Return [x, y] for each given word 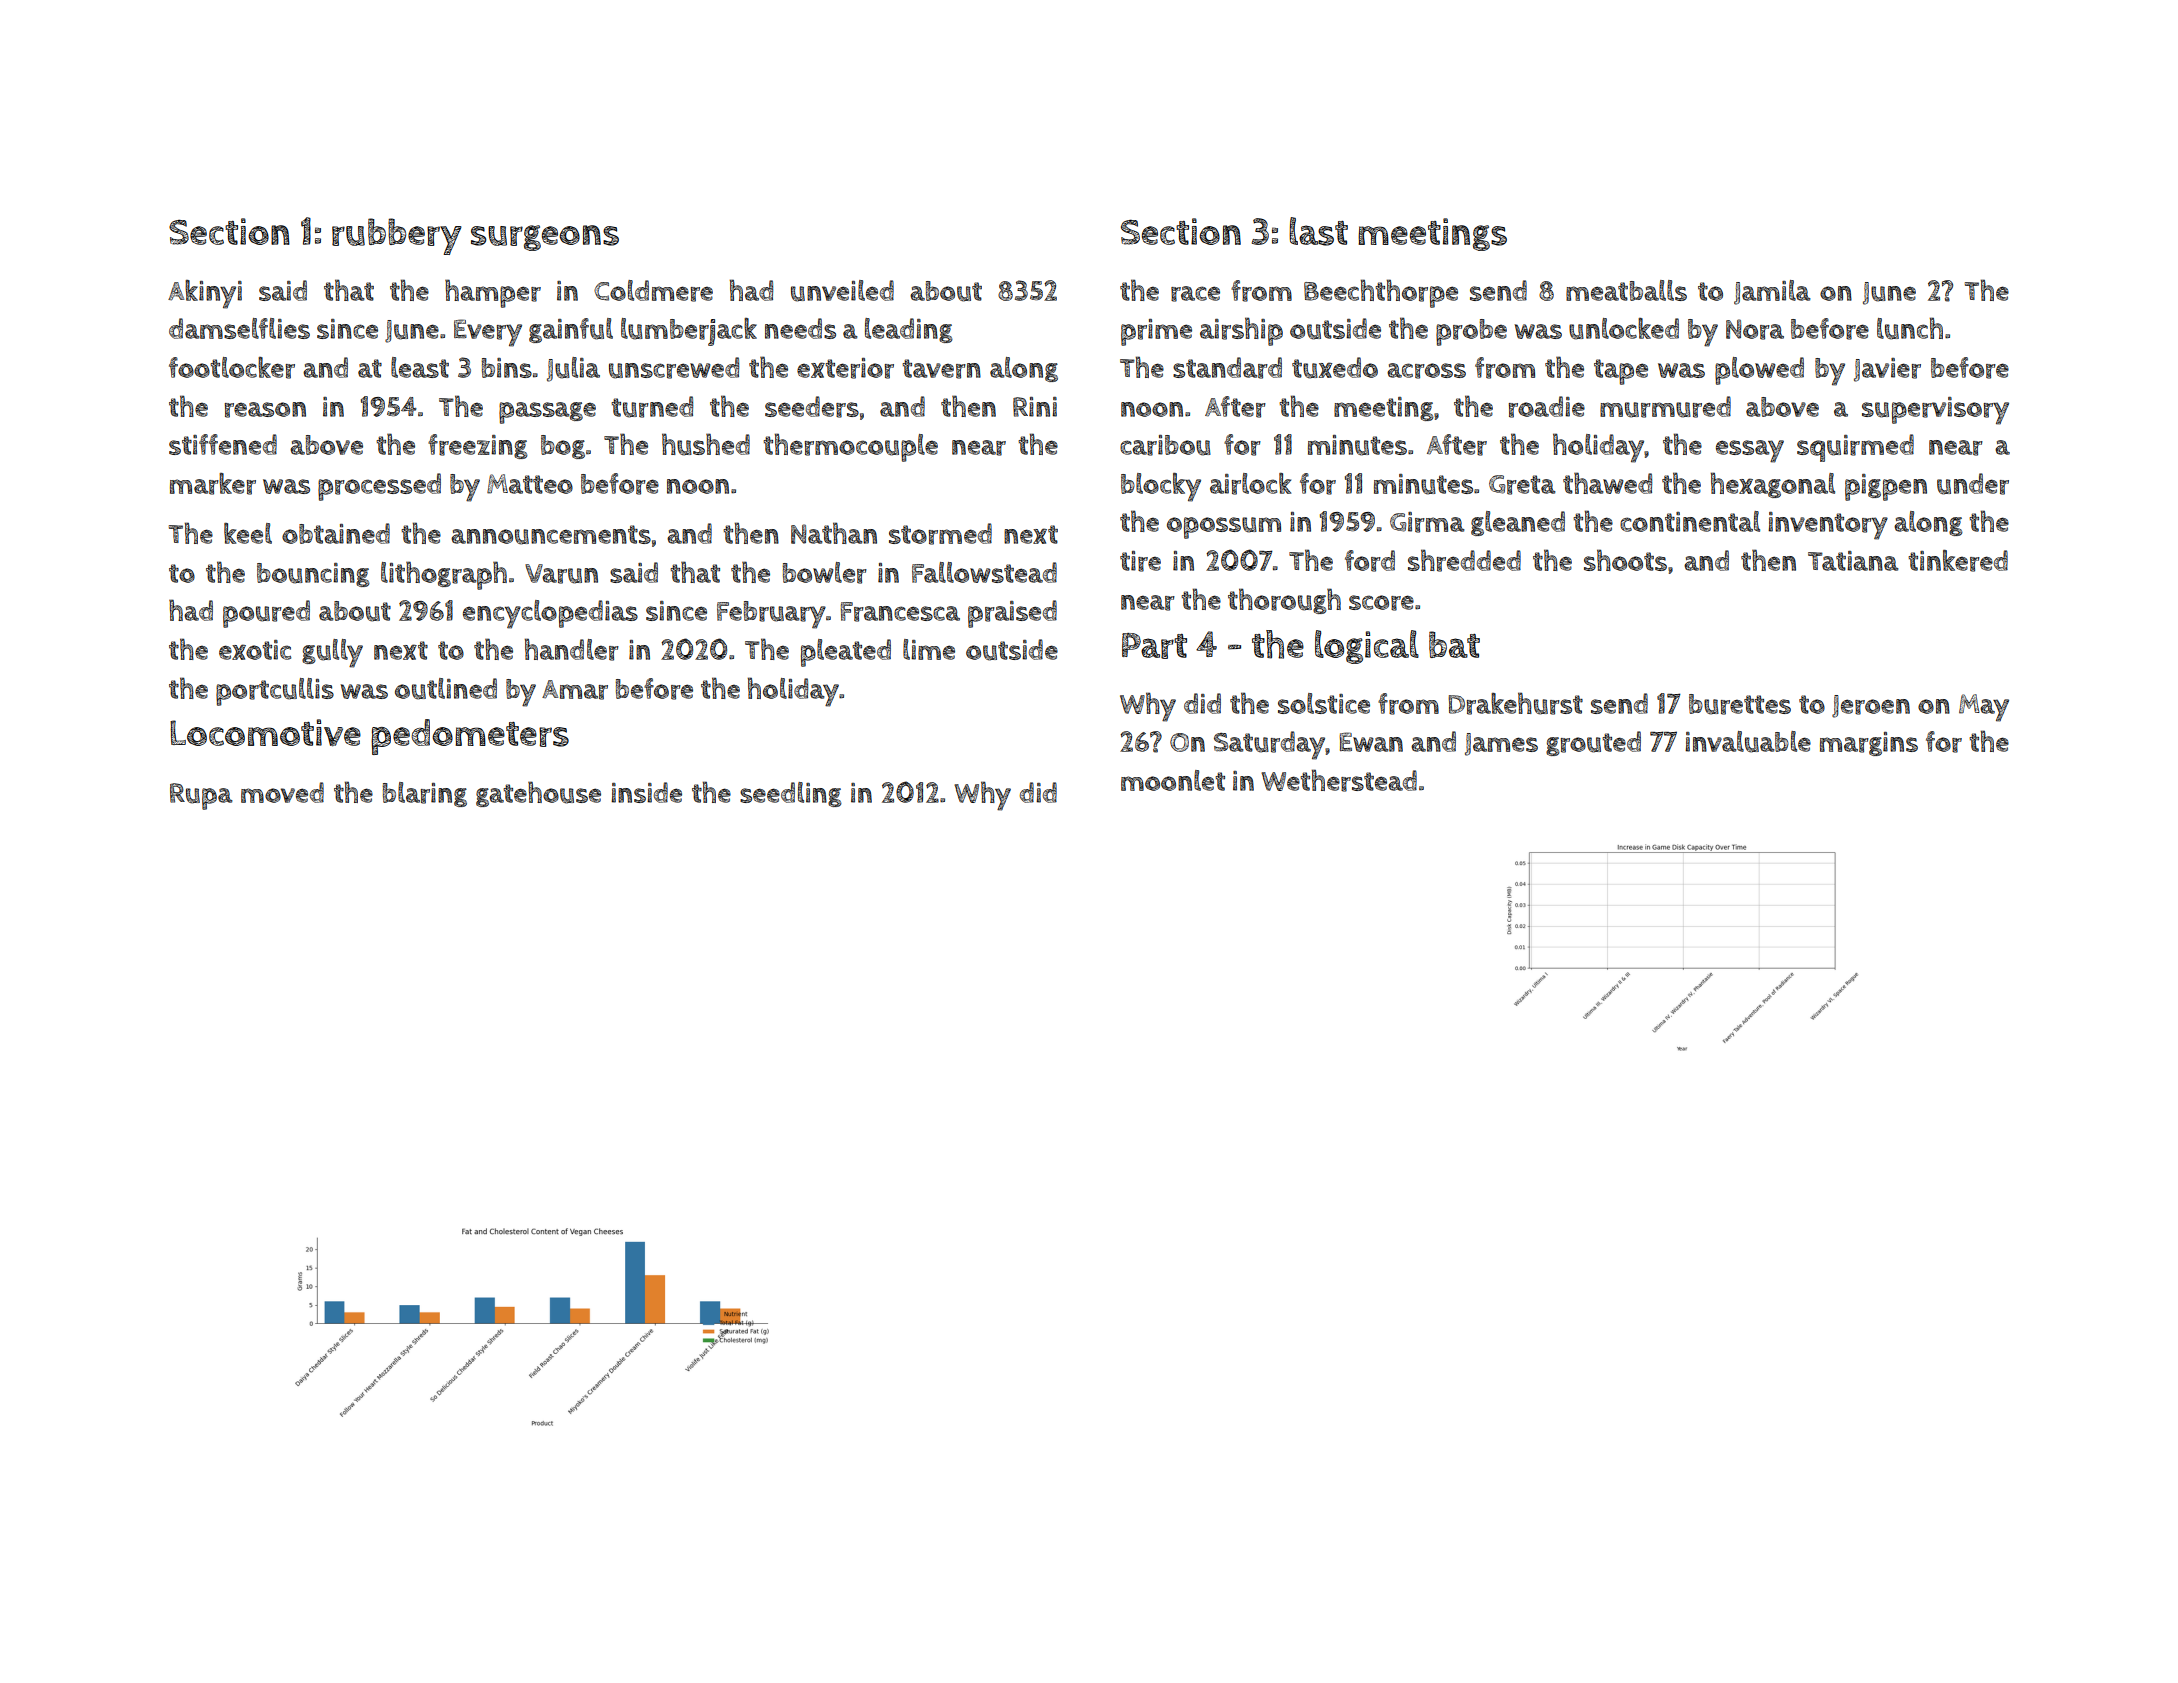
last [1318, 231]
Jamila [1772, 292]
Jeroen [1871, 706]
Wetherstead [1339, 780]
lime [929, 649]
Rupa [201, 796]
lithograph [444, 575]
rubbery [397, 236]
